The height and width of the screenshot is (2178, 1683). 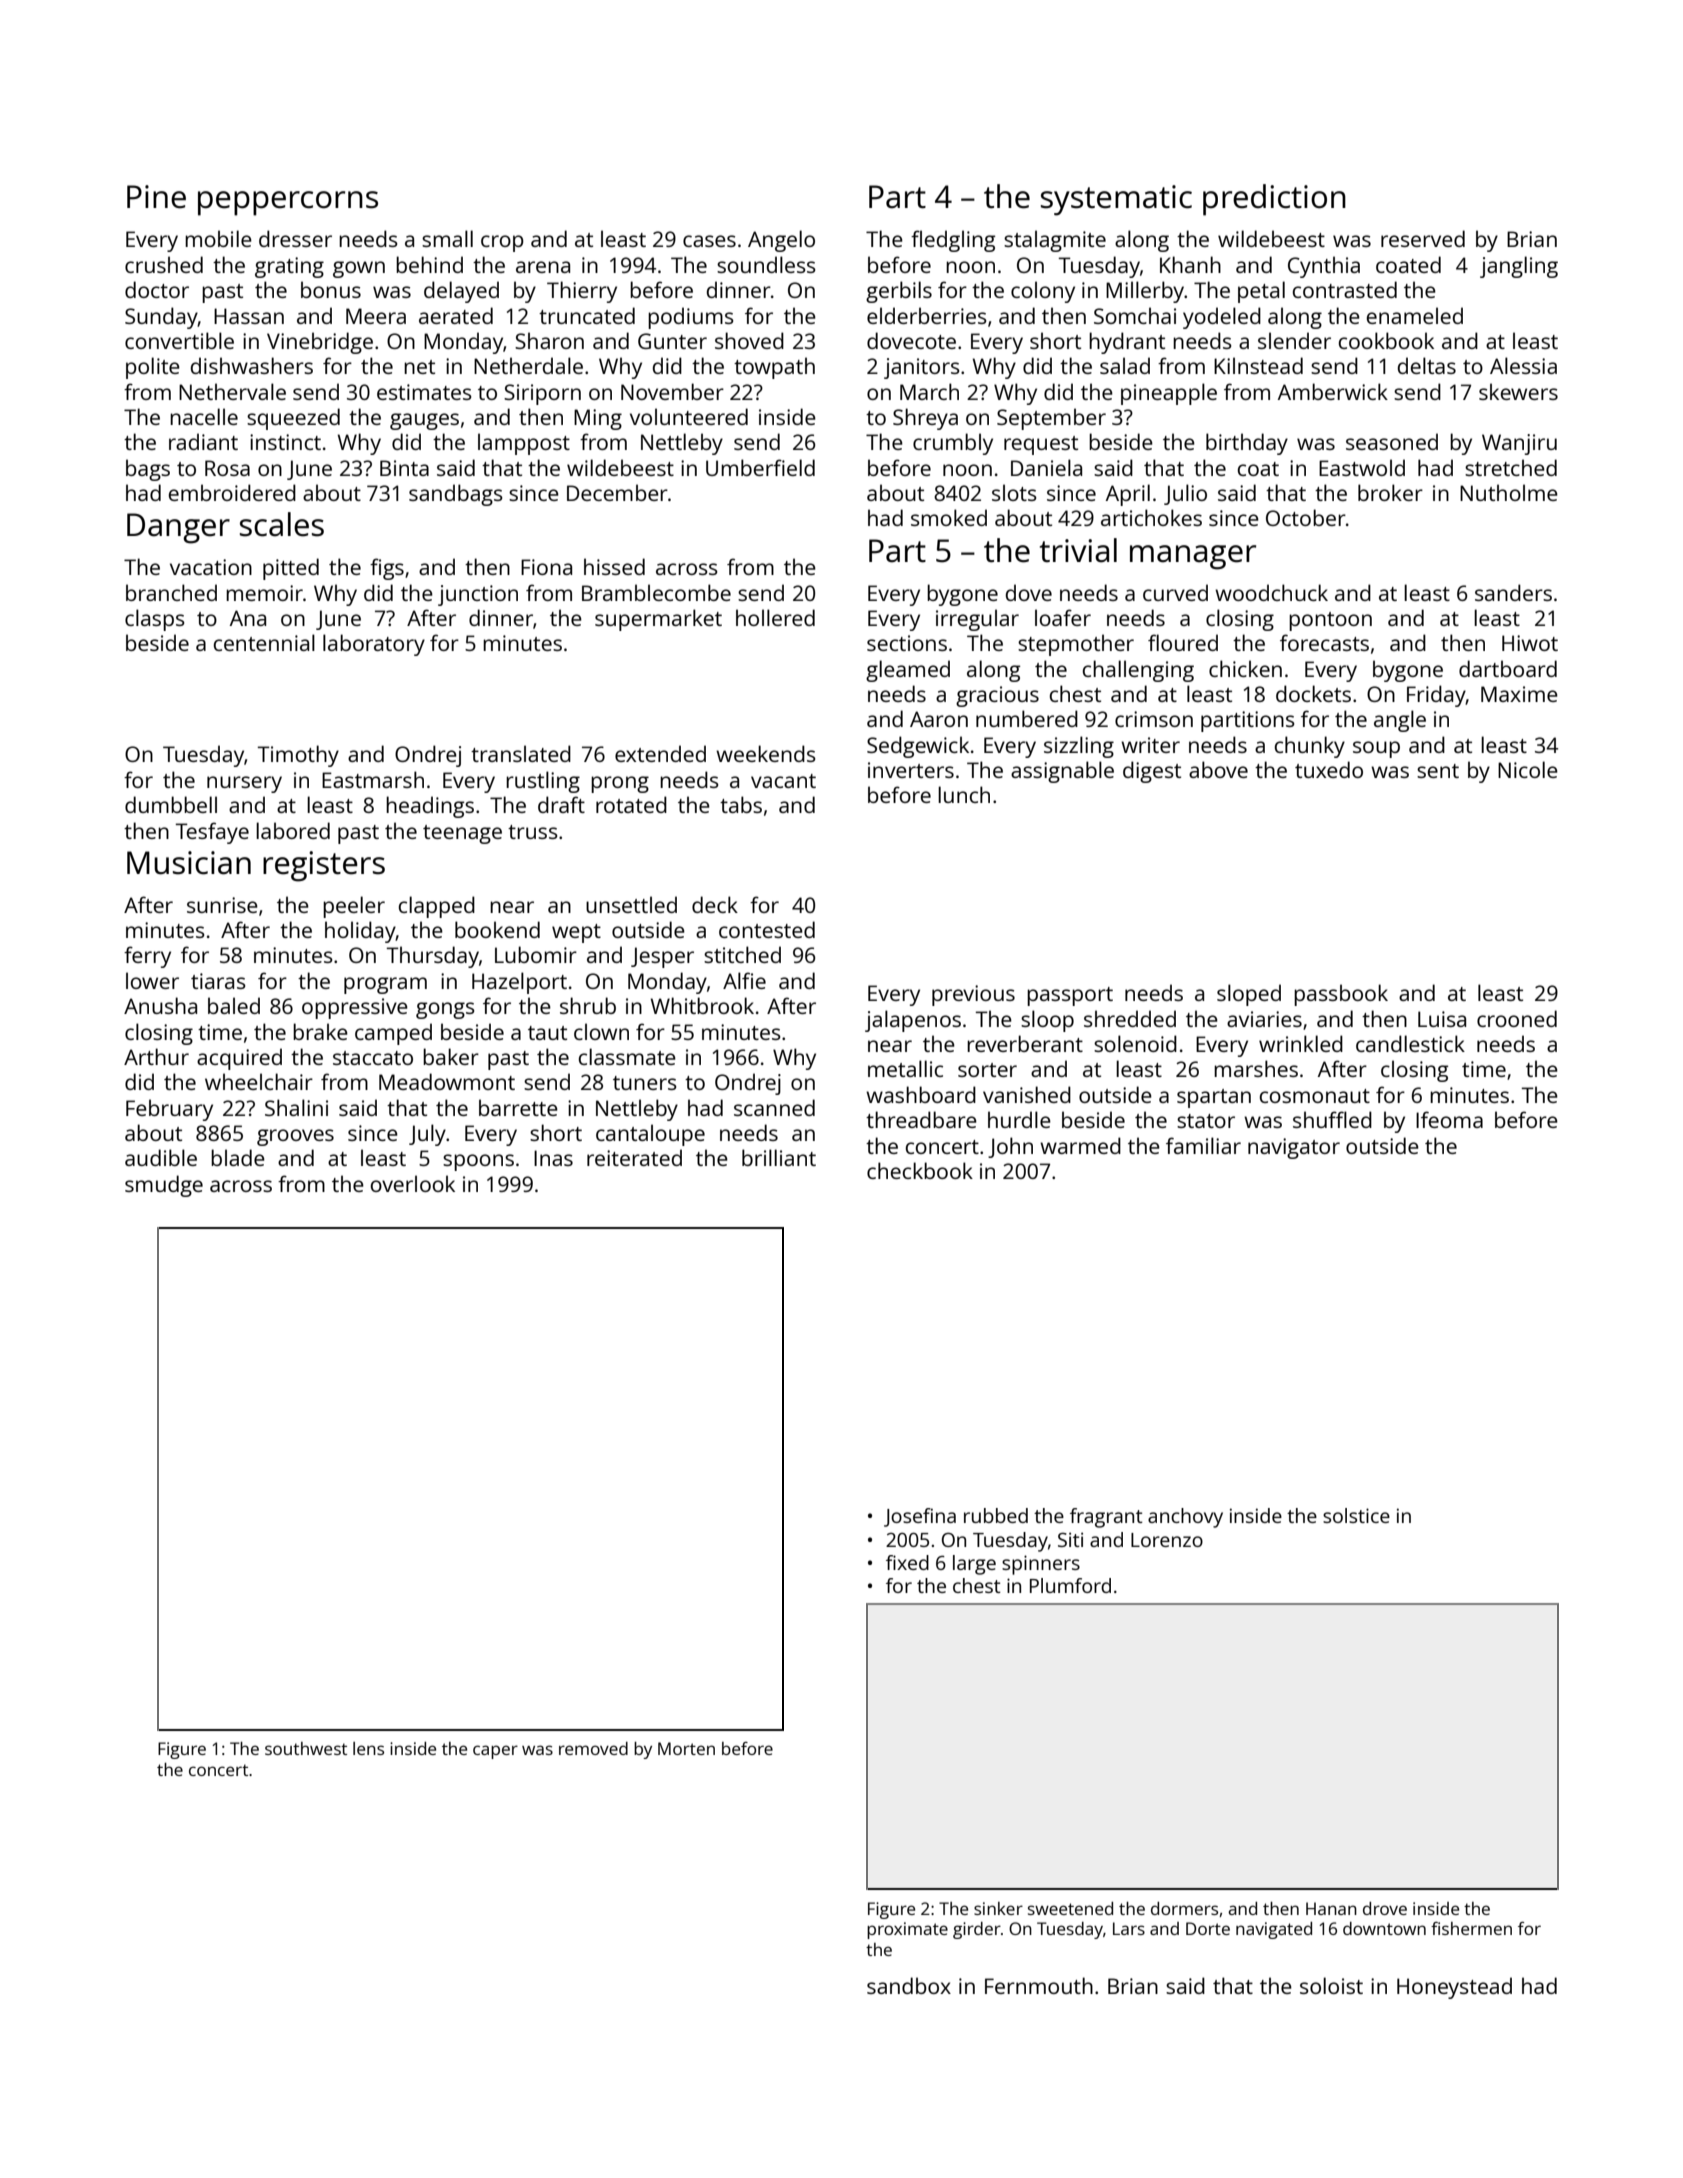 I want to click on crumbly, so click(x=953, y=444).
